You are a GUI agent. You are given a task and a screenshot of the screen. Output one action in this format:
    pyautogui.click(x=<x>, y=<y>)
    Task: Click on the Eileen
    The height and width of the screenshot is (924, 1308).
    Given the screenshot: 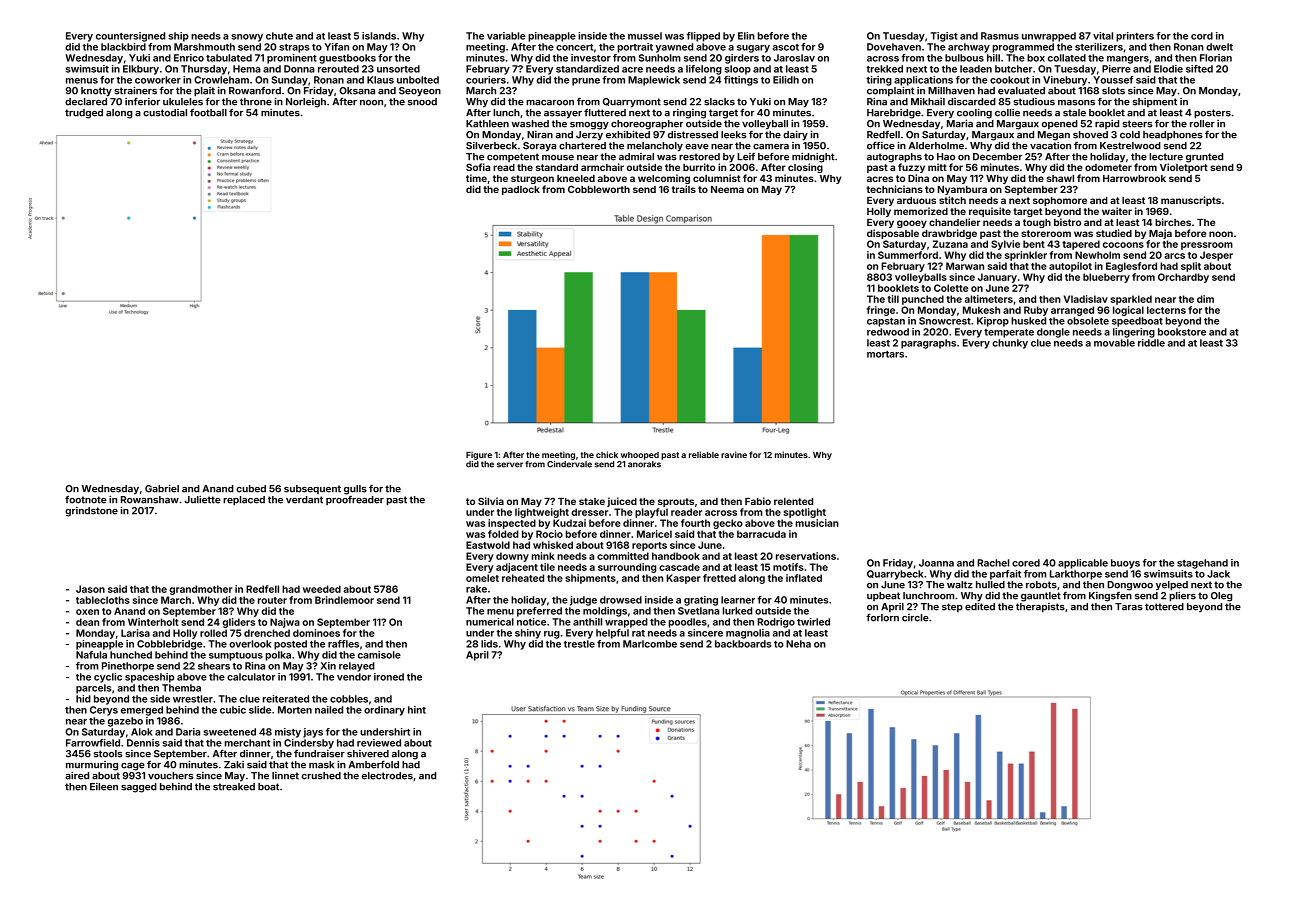 What is the action you would take?
    pyautogui.click(x=104, y=787)
